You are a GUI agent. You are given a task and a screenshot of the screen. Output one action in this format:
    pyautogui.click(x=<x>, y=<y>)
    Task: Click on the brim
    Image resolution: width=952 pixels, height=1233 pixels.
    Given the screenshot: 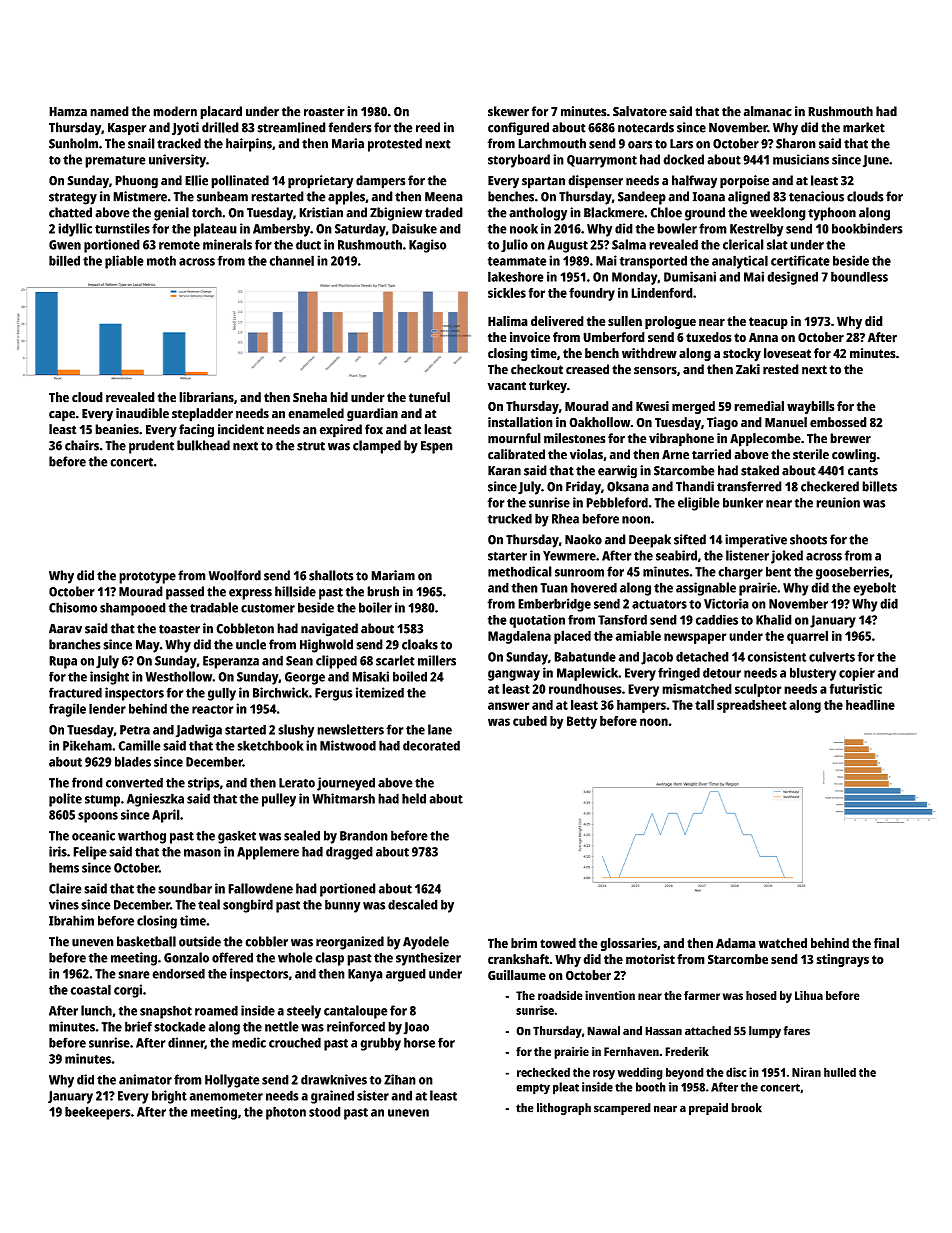 What is the action you would take?
    pyautogui.click(x=524, y=943)
